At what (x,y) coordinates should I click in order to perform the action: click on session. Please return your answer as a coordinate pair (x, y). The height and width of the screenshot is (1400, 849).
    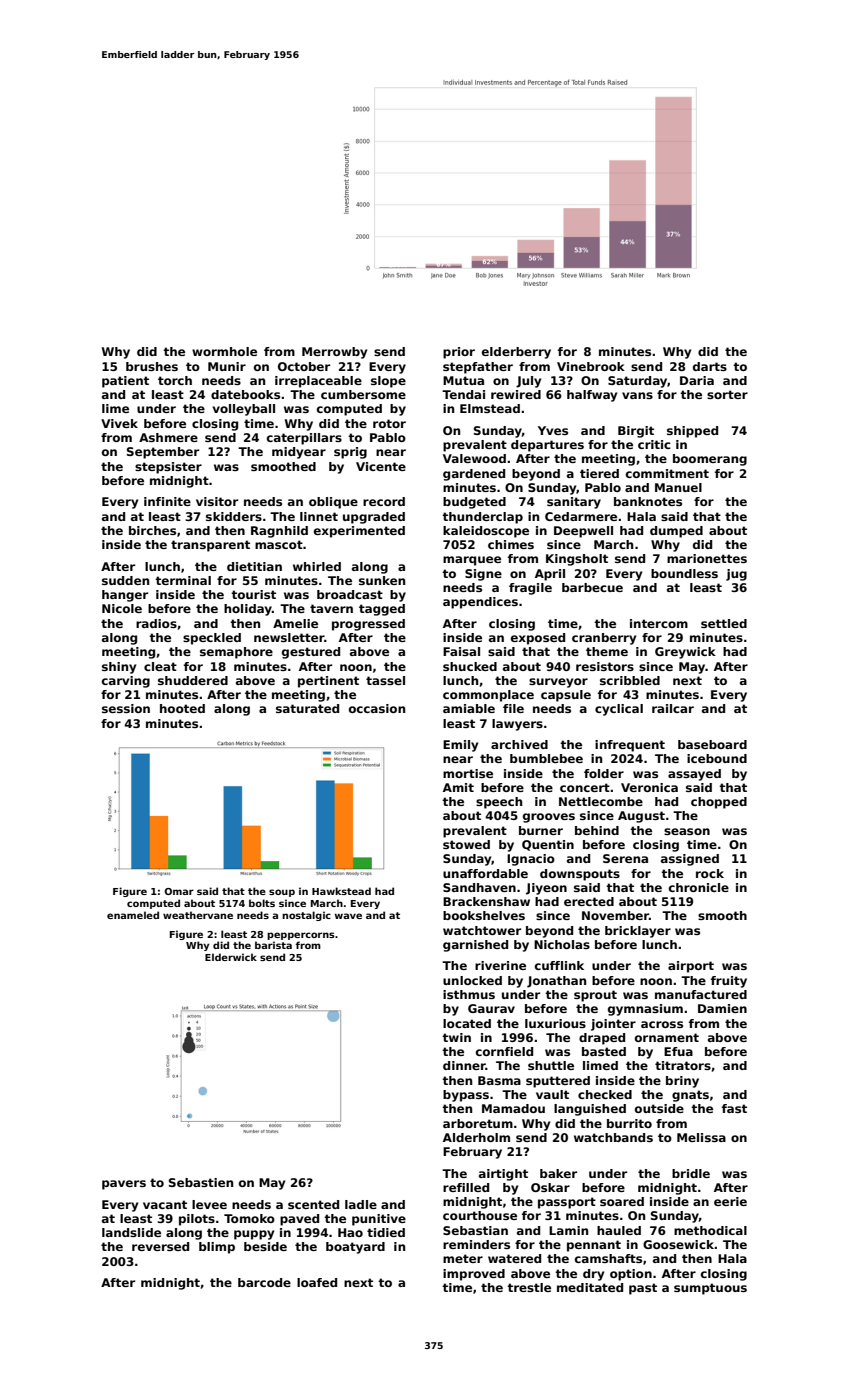
    Looking at the image, I should click on (126, 708).
